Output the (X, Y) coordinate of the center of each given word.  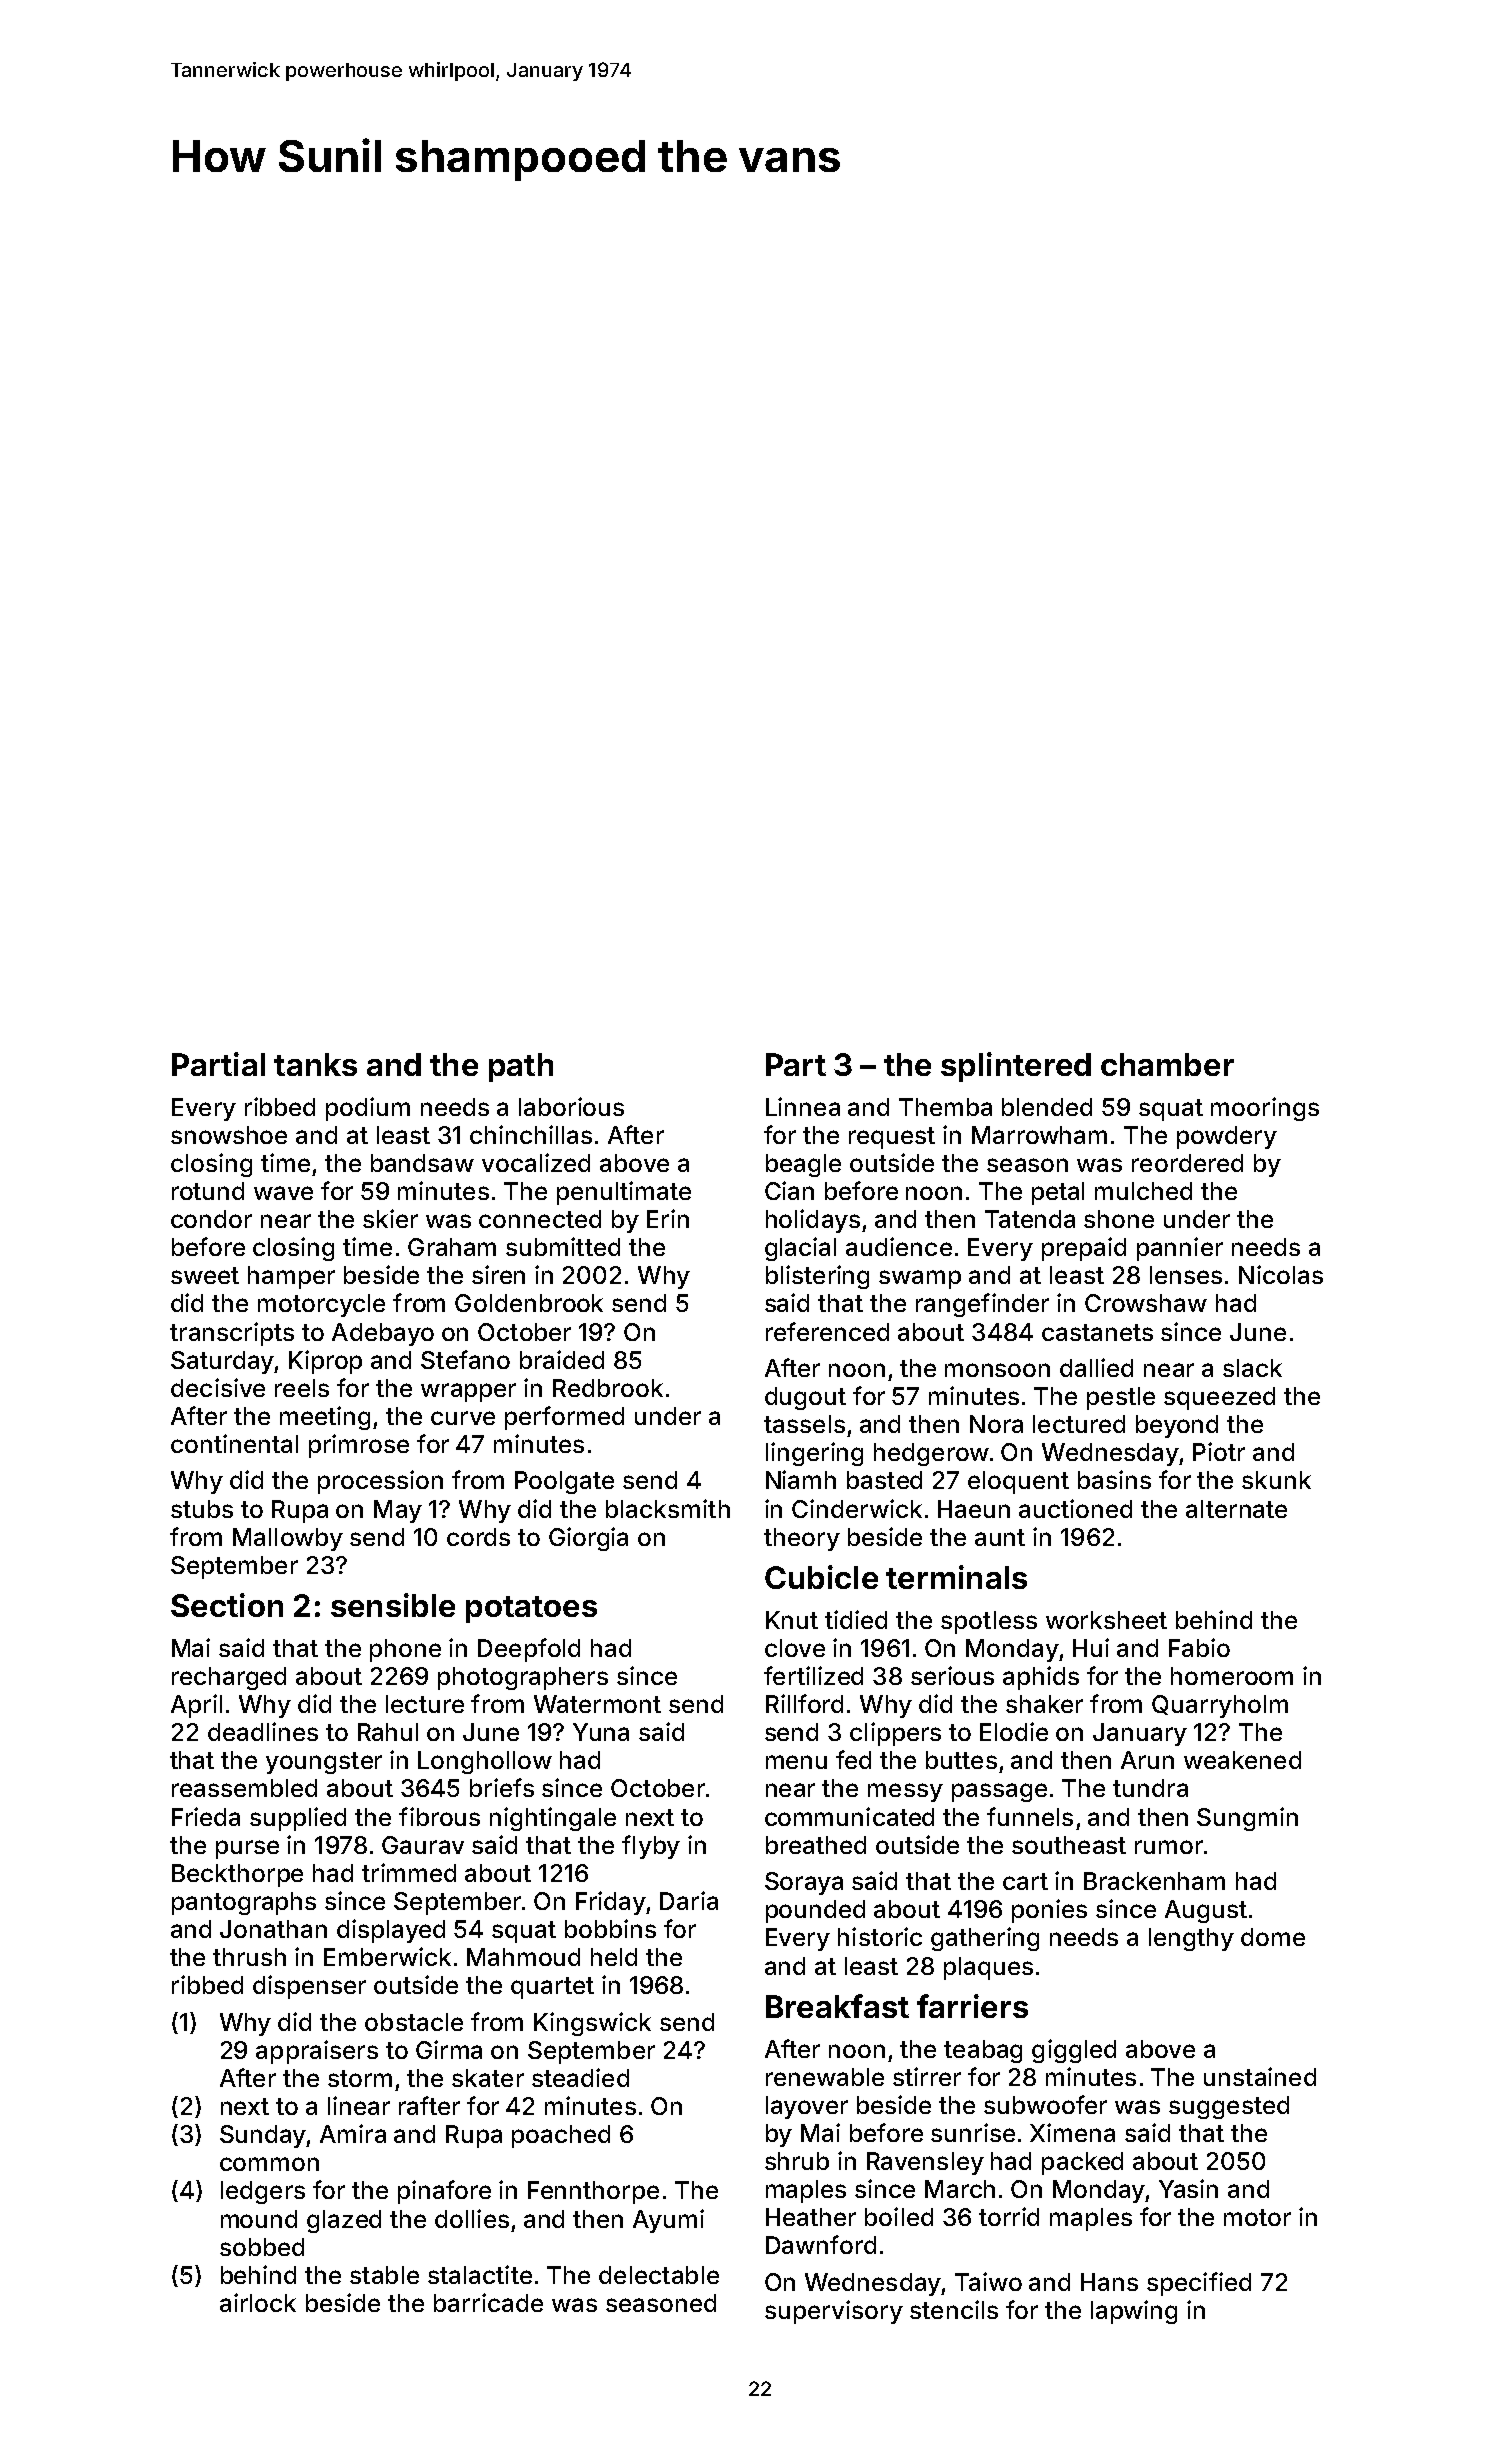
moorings (1265, 1109)
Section (227, 1605)
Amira (353, 2133)
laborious (571, 1106)
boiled (899, 2216)
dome (1273, 1937)
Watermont (597, 1704)
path (521, 1067)
